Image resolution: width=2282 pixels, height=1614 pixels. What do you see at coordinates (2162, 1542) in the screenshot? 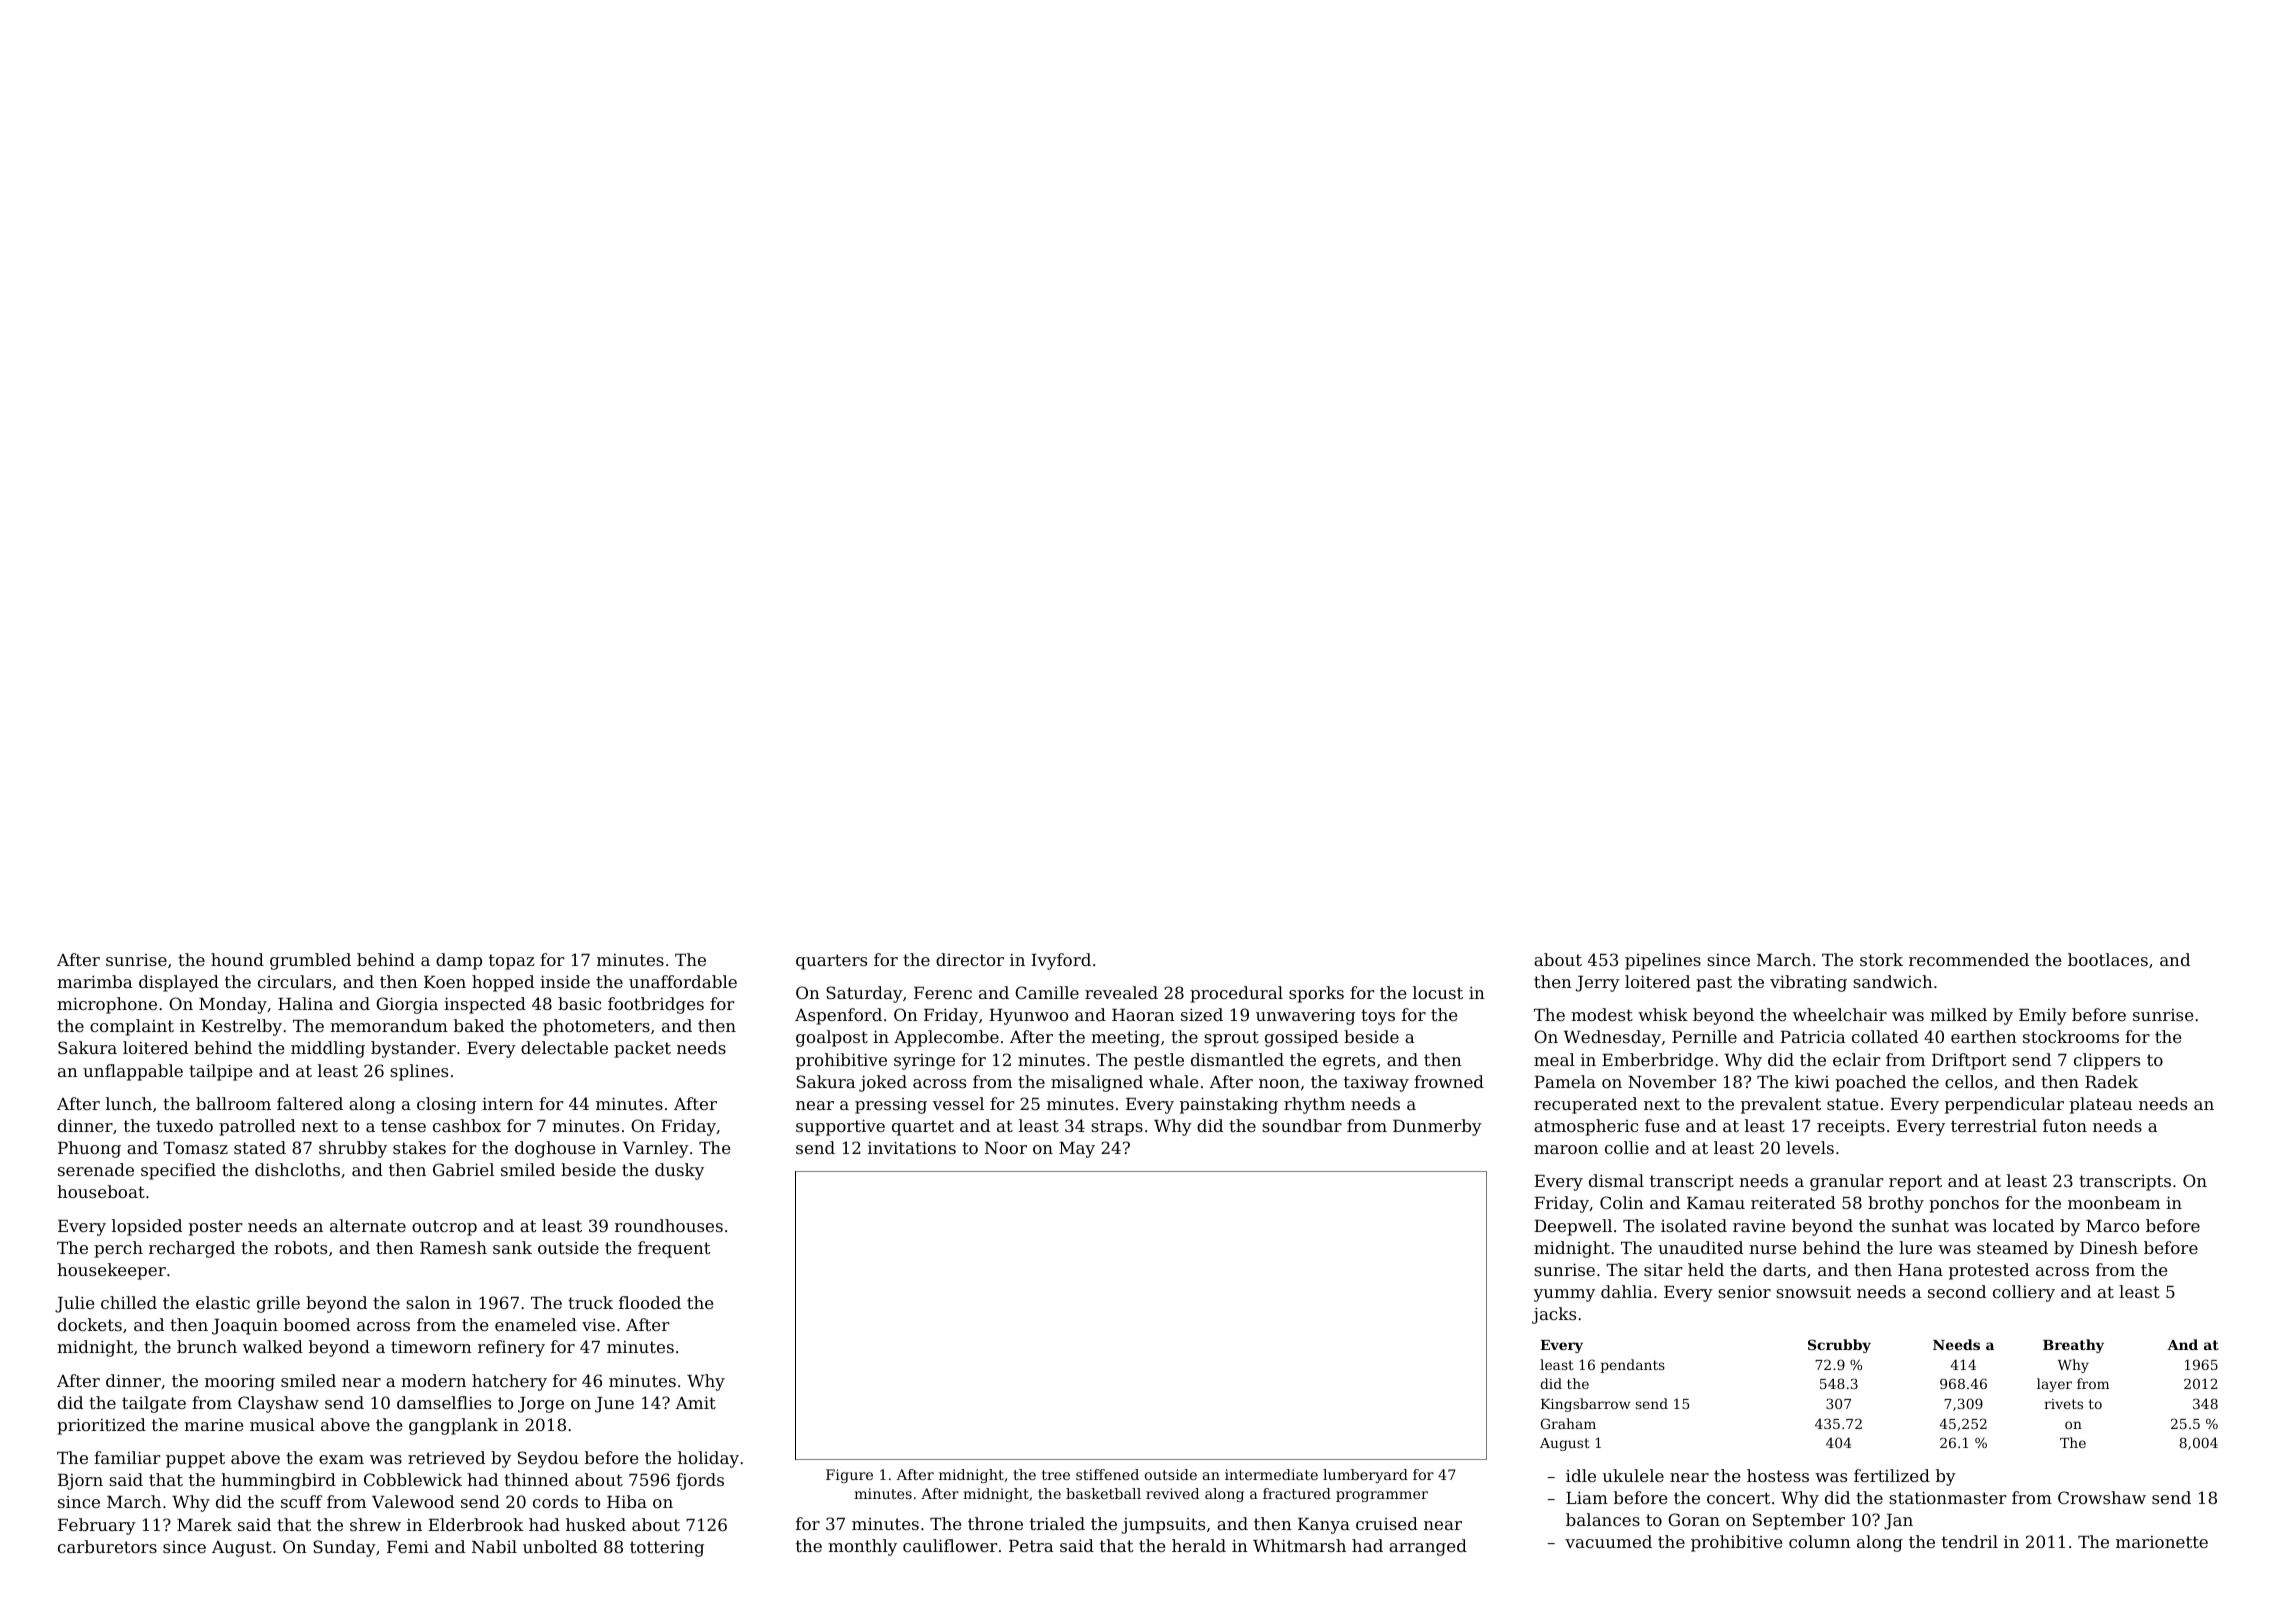
I see `marionette` at bounding box center [2162, 1542].
